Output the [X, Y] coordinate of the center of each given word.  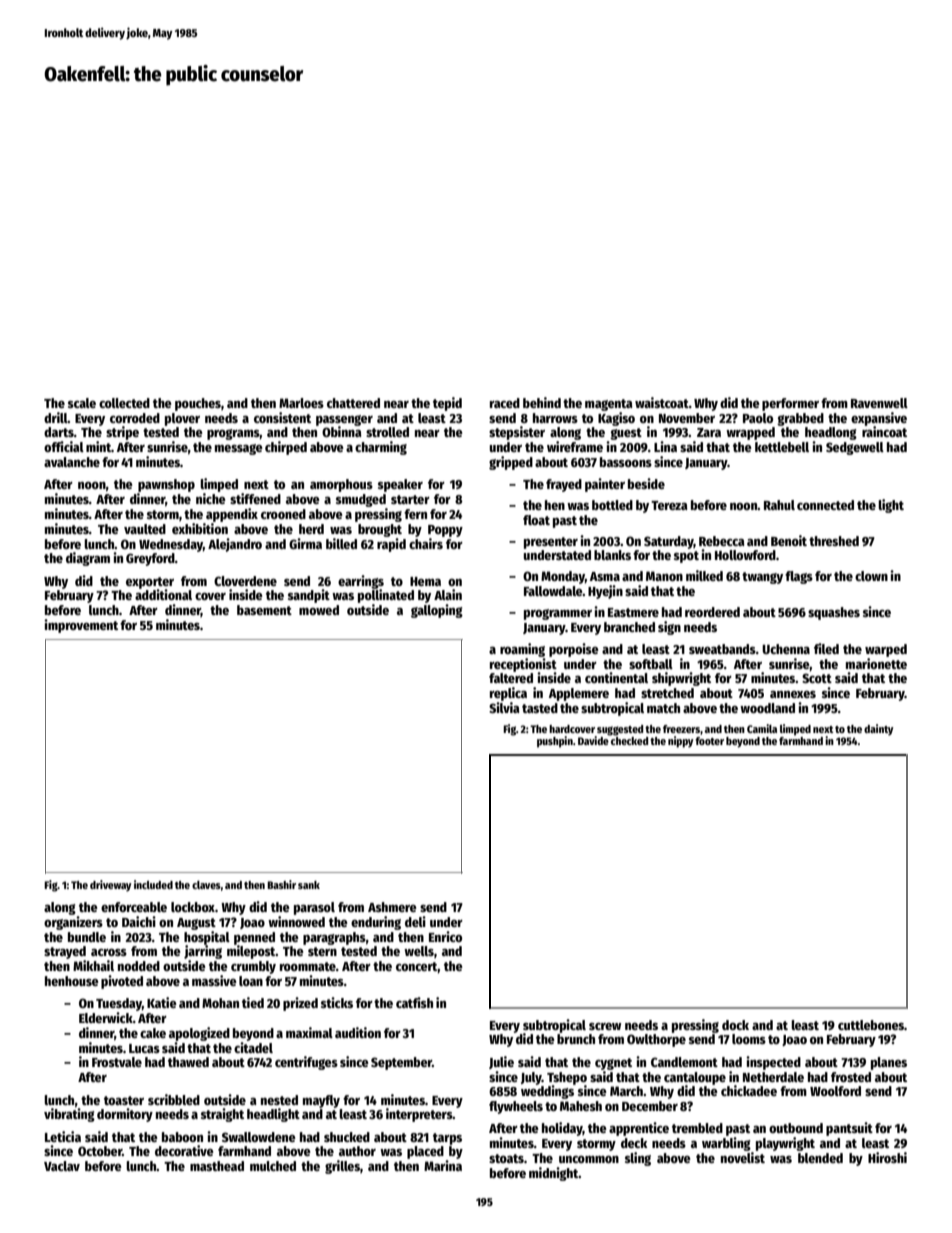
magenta [609, 405]
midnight [554, 1174]
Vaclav [62, 1166]
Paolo [758, 418]
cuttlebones [871, 1025]
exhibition [200, 528]
